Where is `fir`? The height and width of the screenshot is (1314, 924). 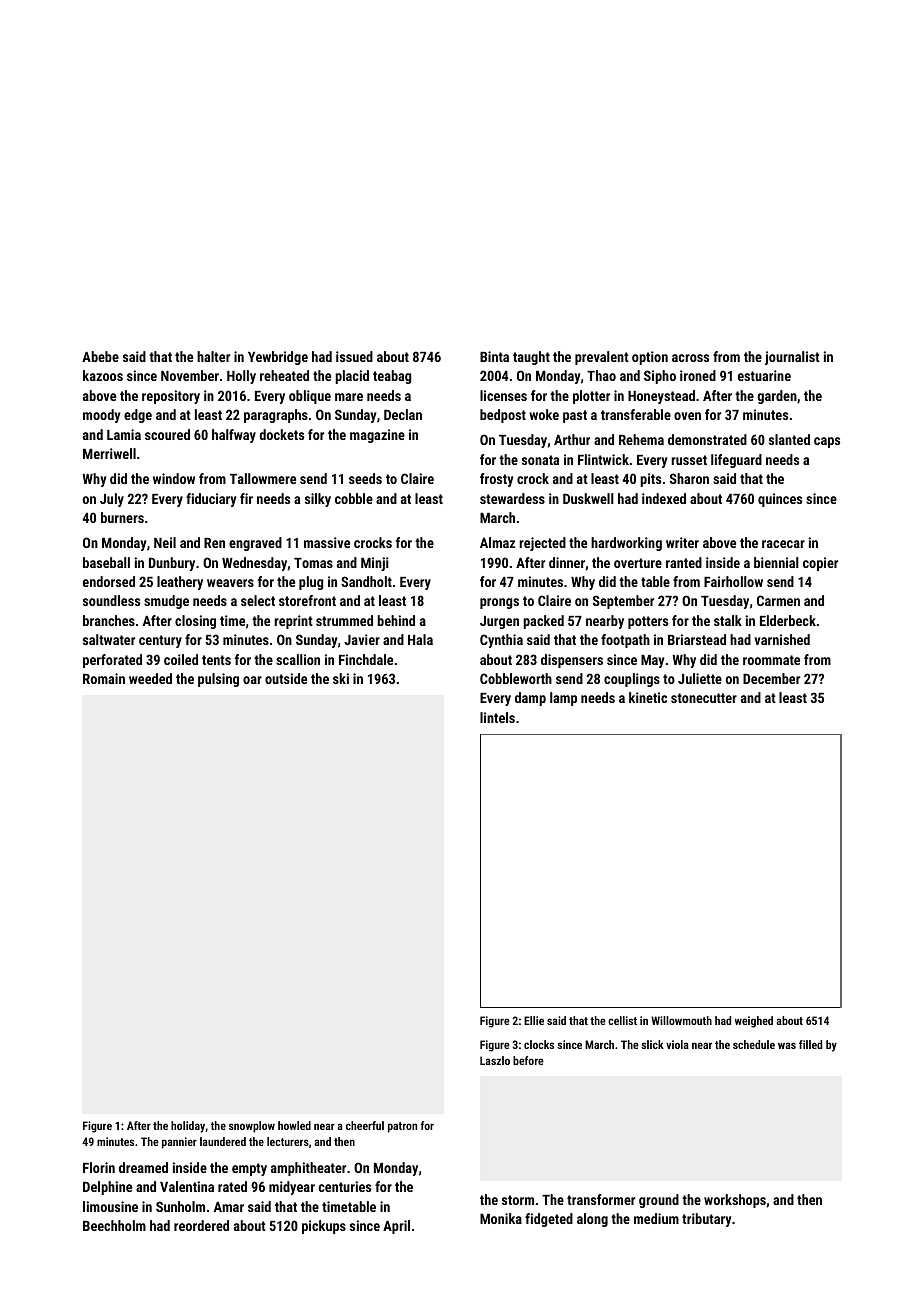
fir is located at coordinates (246, 498).
